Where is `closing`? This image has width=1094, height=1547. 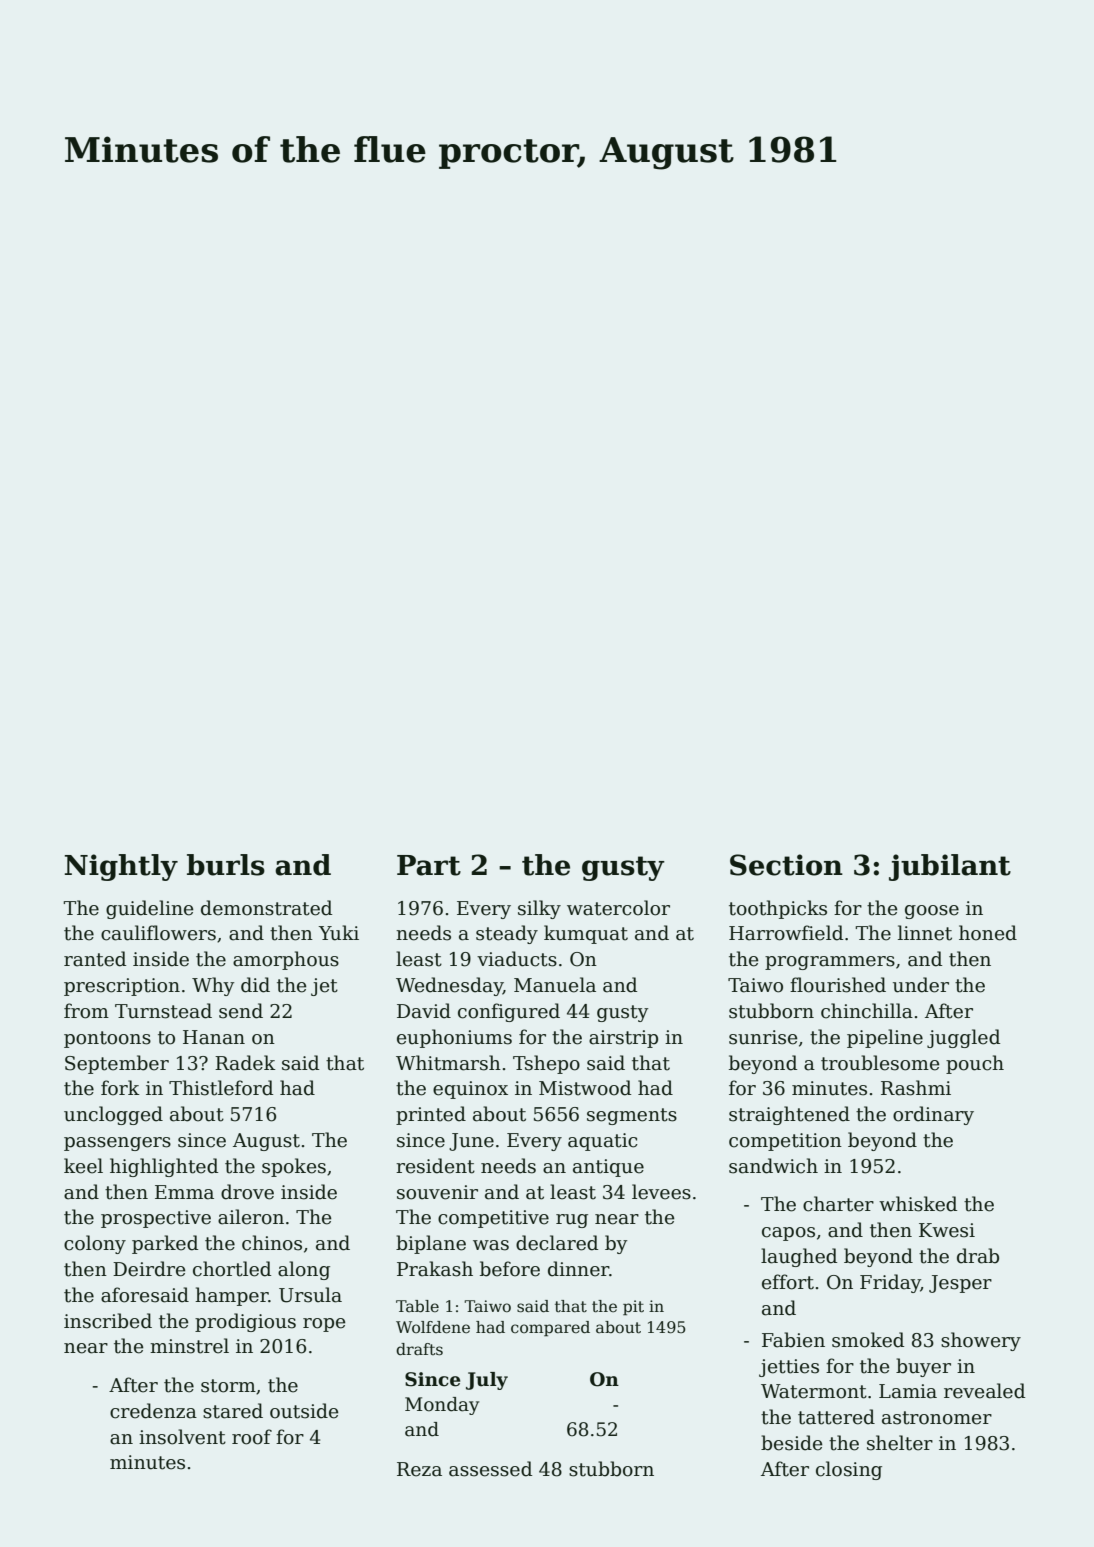 closing is located at coordinates (849, 1470).
